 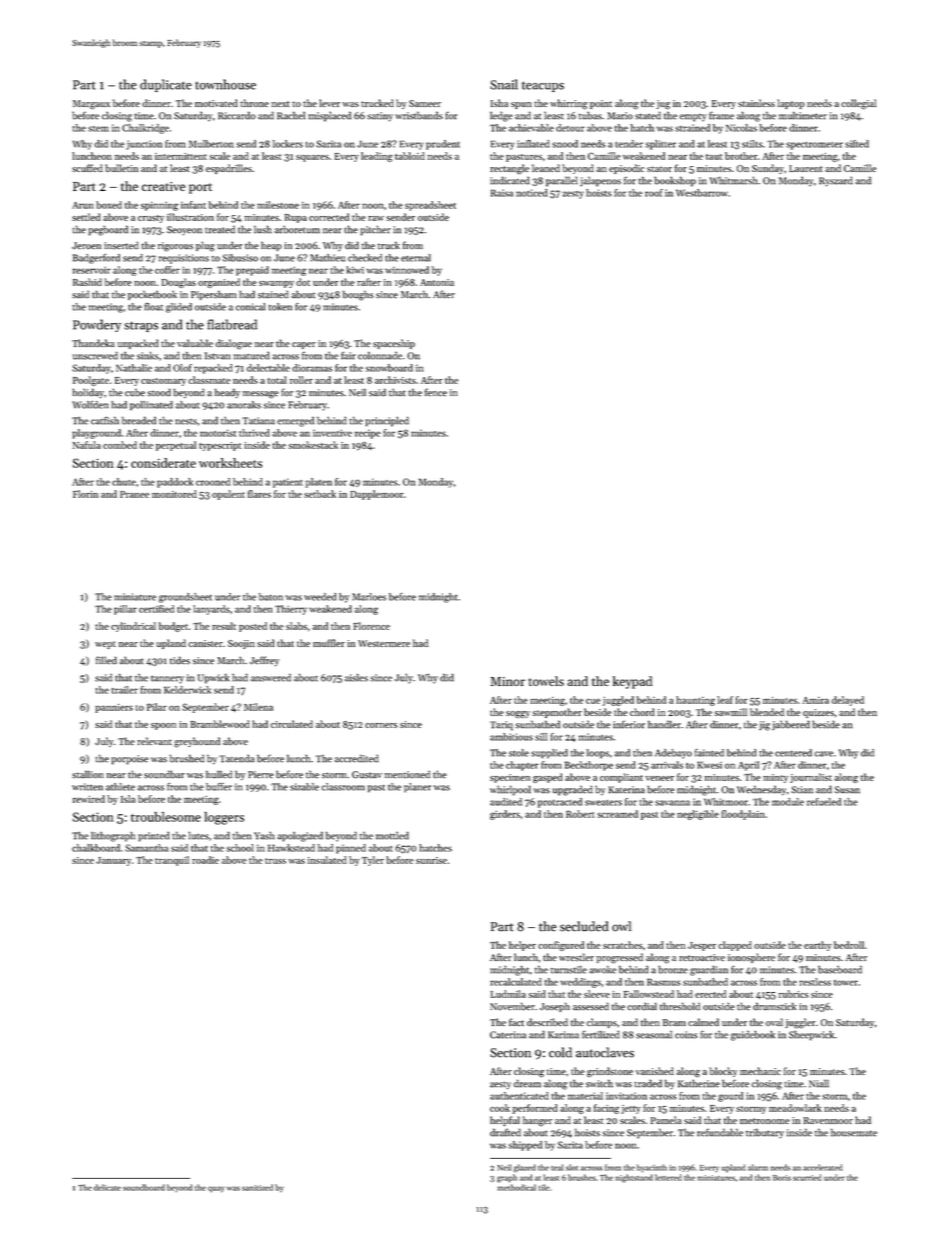 What do you see at coordinates (848, 701) in the screenshot?
I see `delayed` at bounding box center [848, 701].
